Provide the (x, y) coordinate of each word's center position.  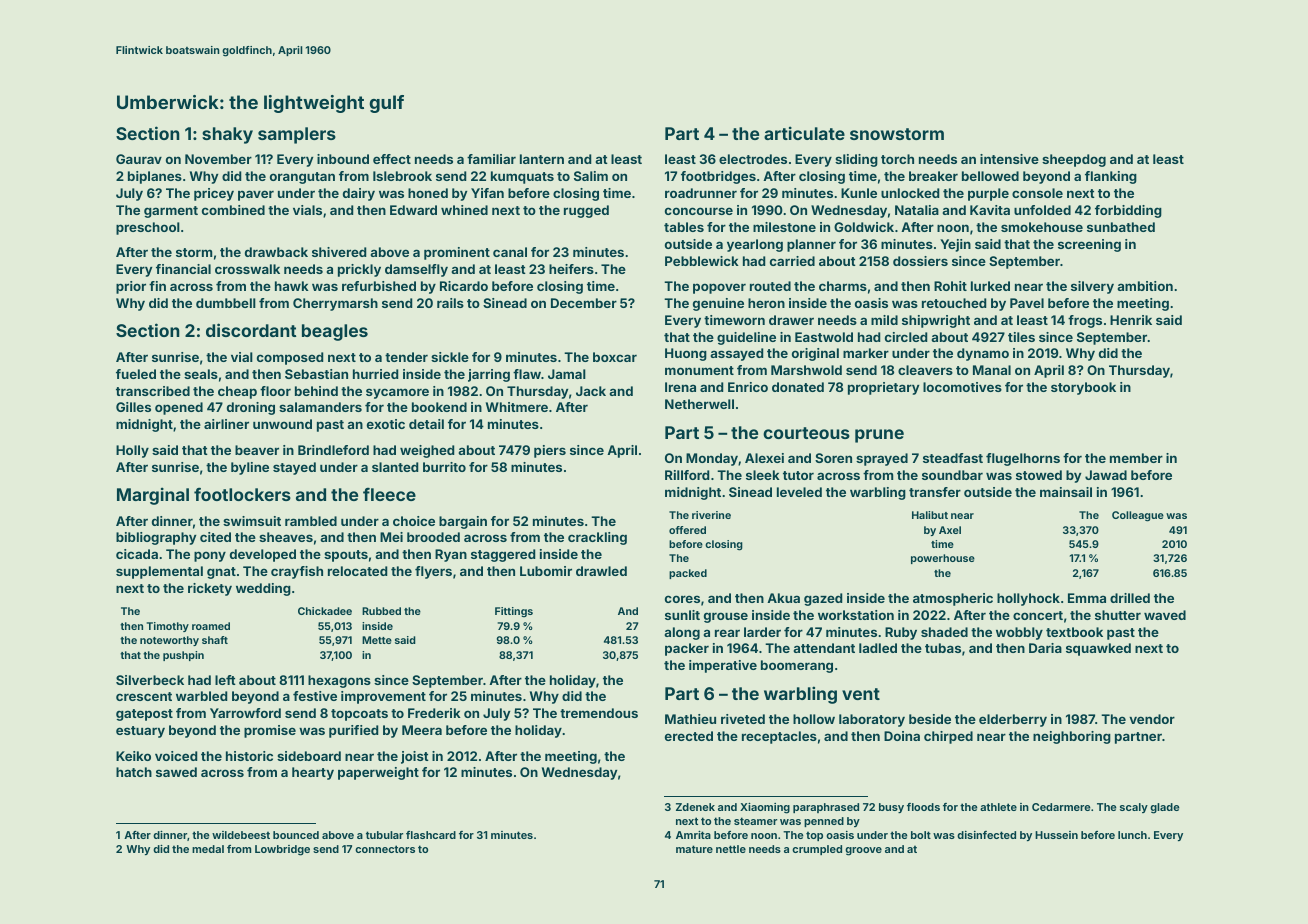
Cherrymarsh (335, 304)
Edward (413, 210)
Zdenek (695, 807)
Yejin (955, 245)
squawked (1098, 649)
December (584, 303)
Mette (377, 640)
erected (689, 736)
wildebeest (241, 835)
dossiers (920, 261)
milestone (784, 227)
